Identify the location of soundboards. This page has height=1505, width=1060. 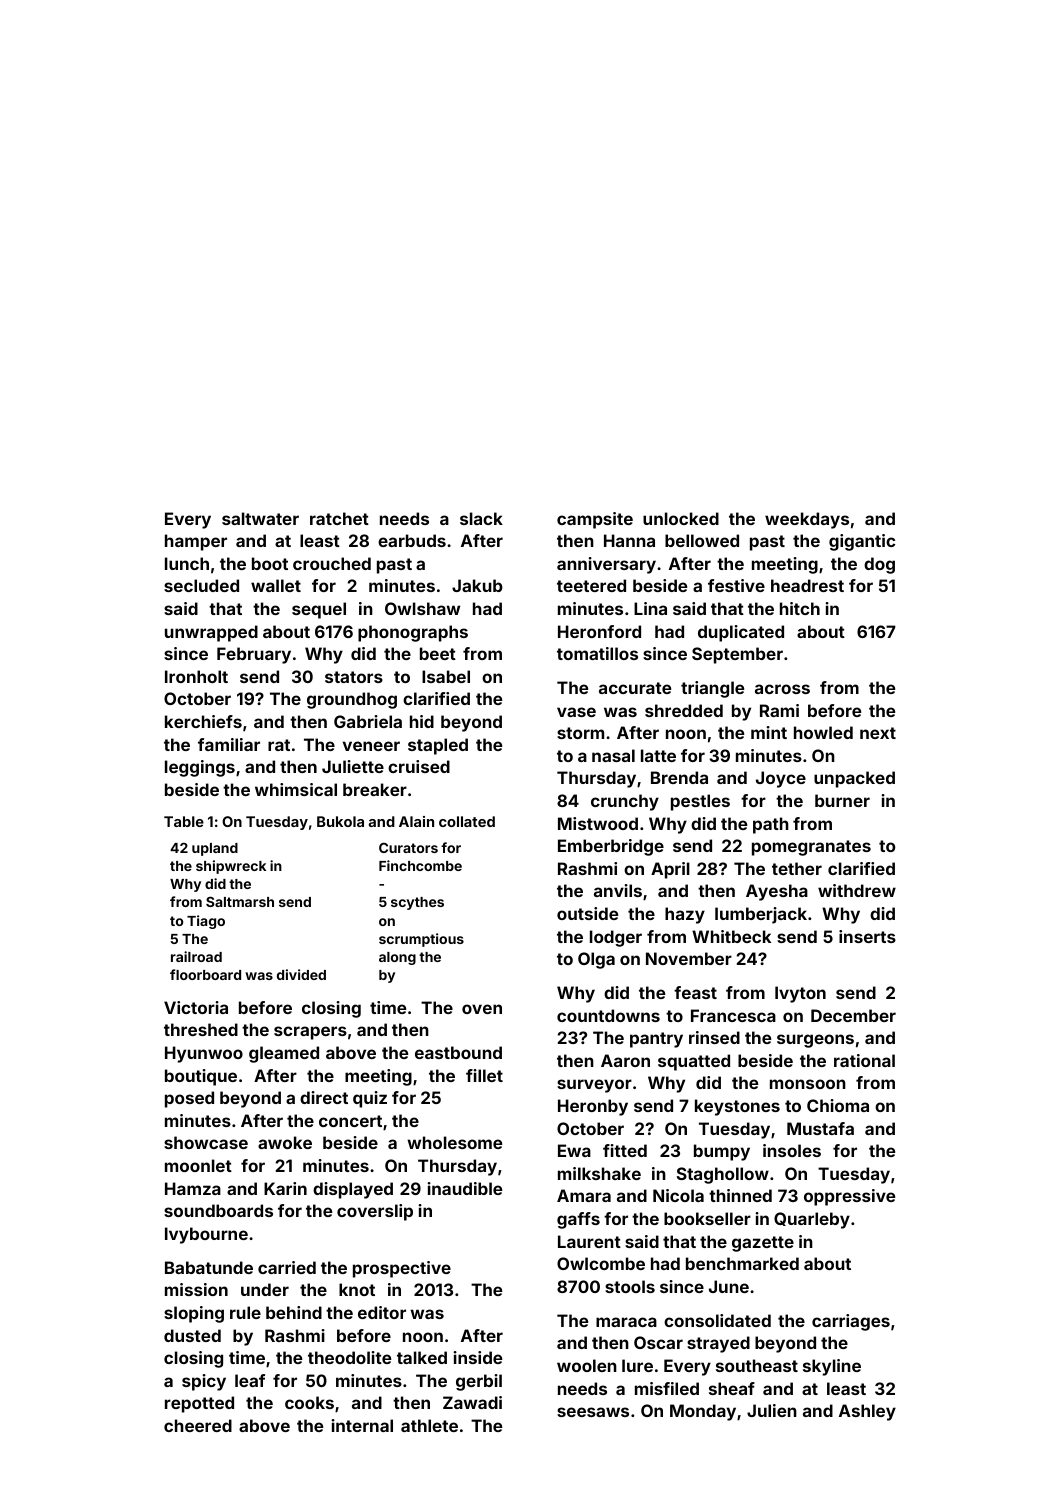
(218, 1210).
